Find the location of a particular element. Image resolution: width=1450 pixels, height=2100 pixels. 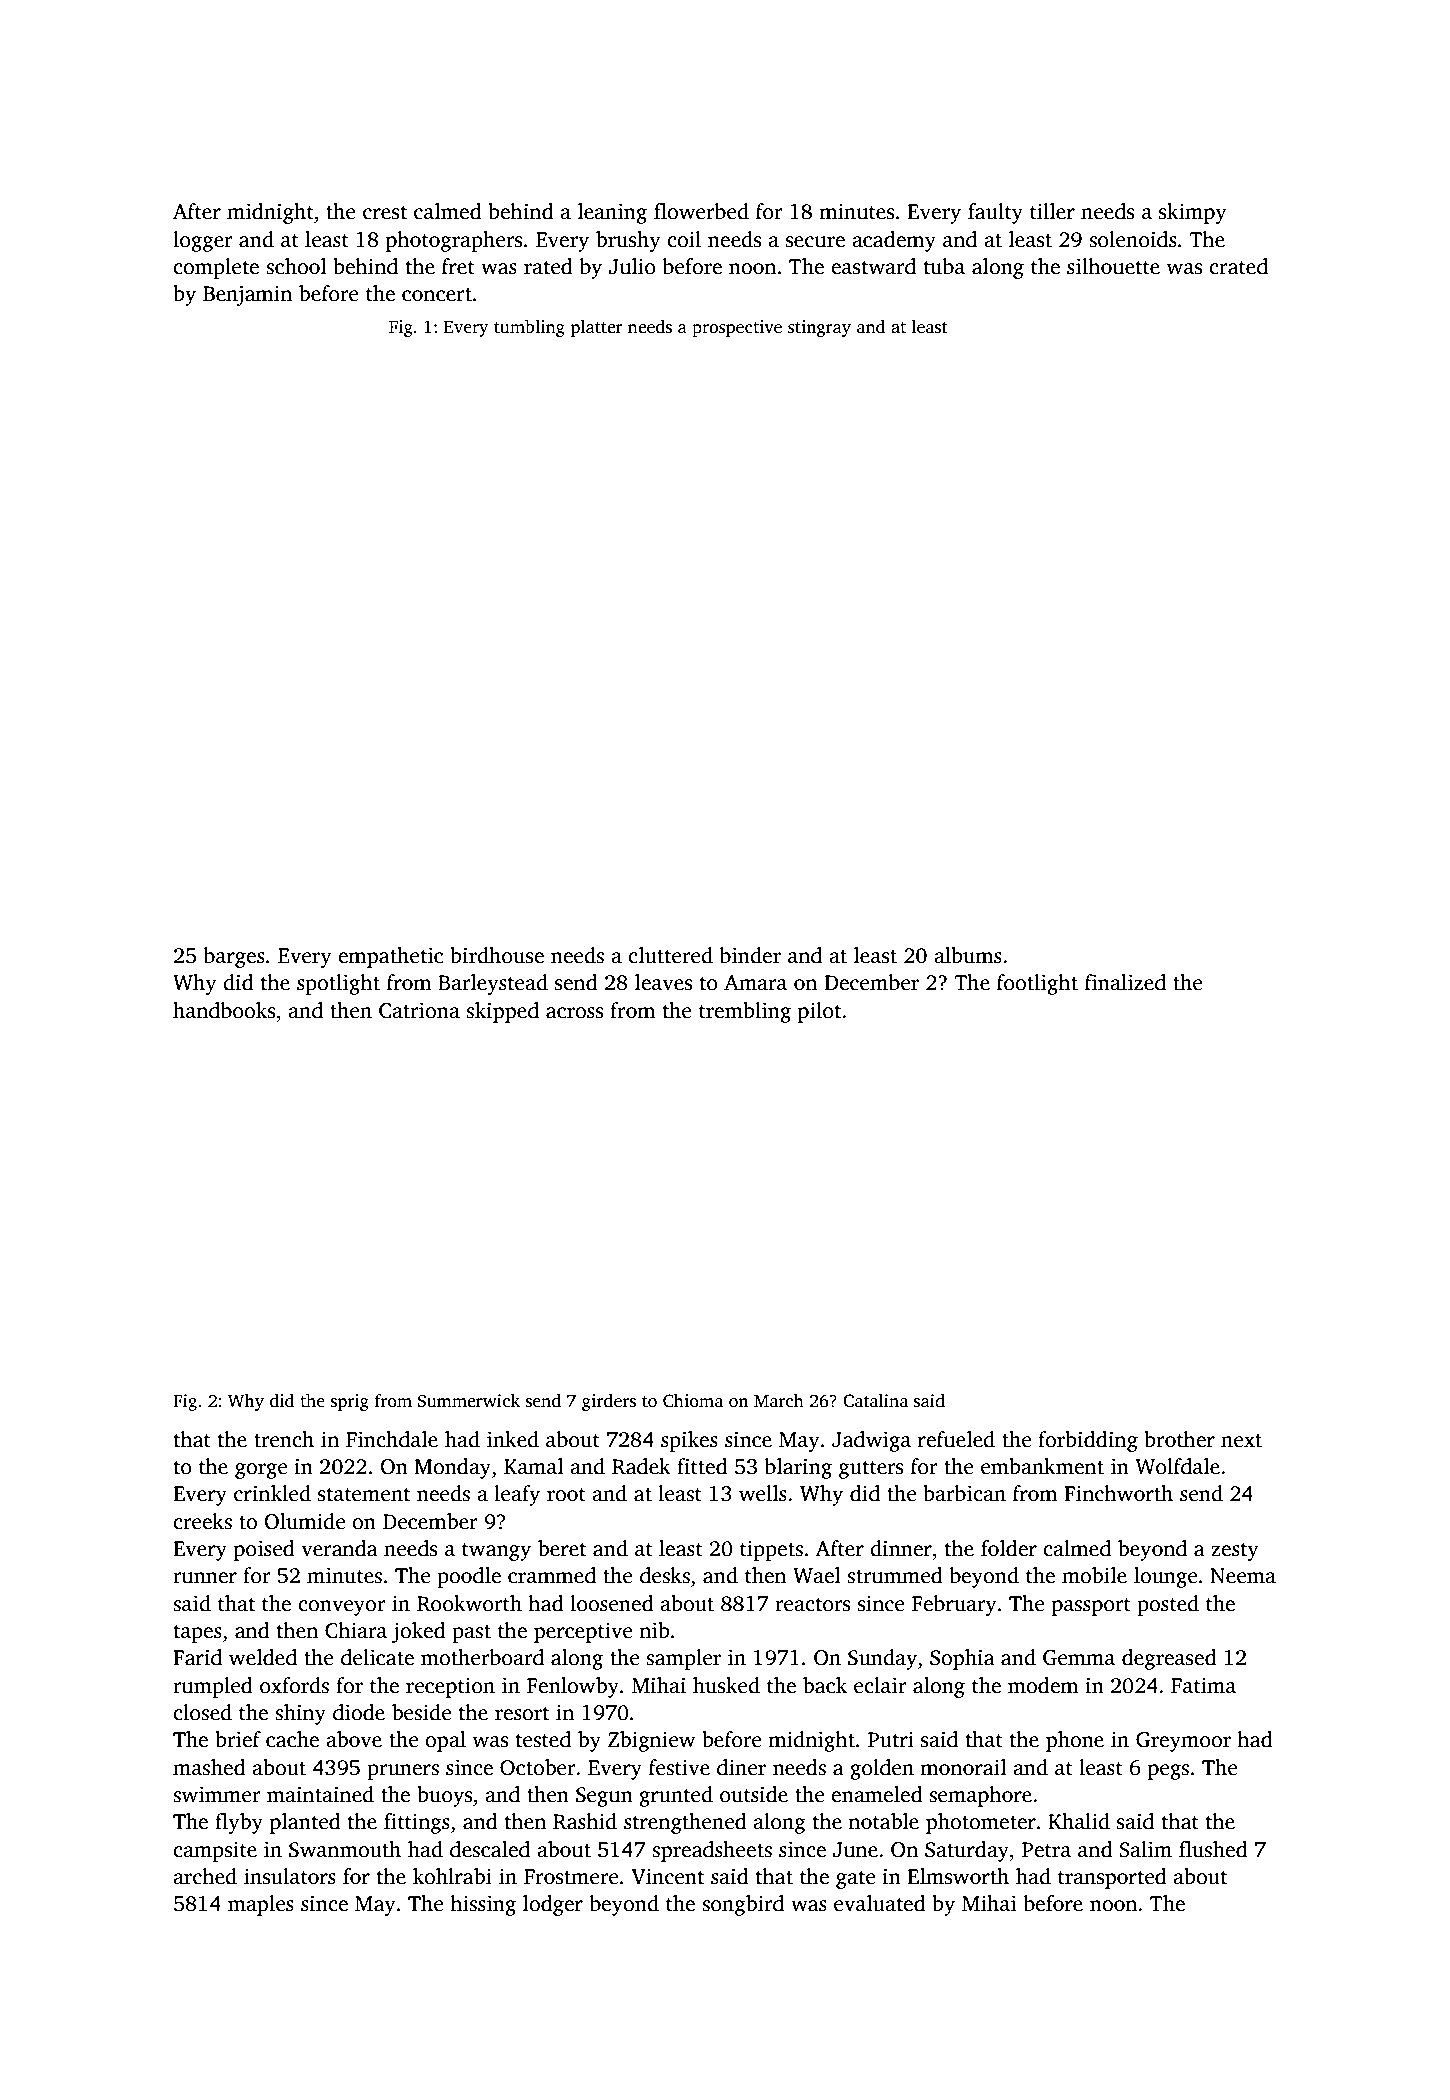

stingray is located at coordinates (819, 328).
